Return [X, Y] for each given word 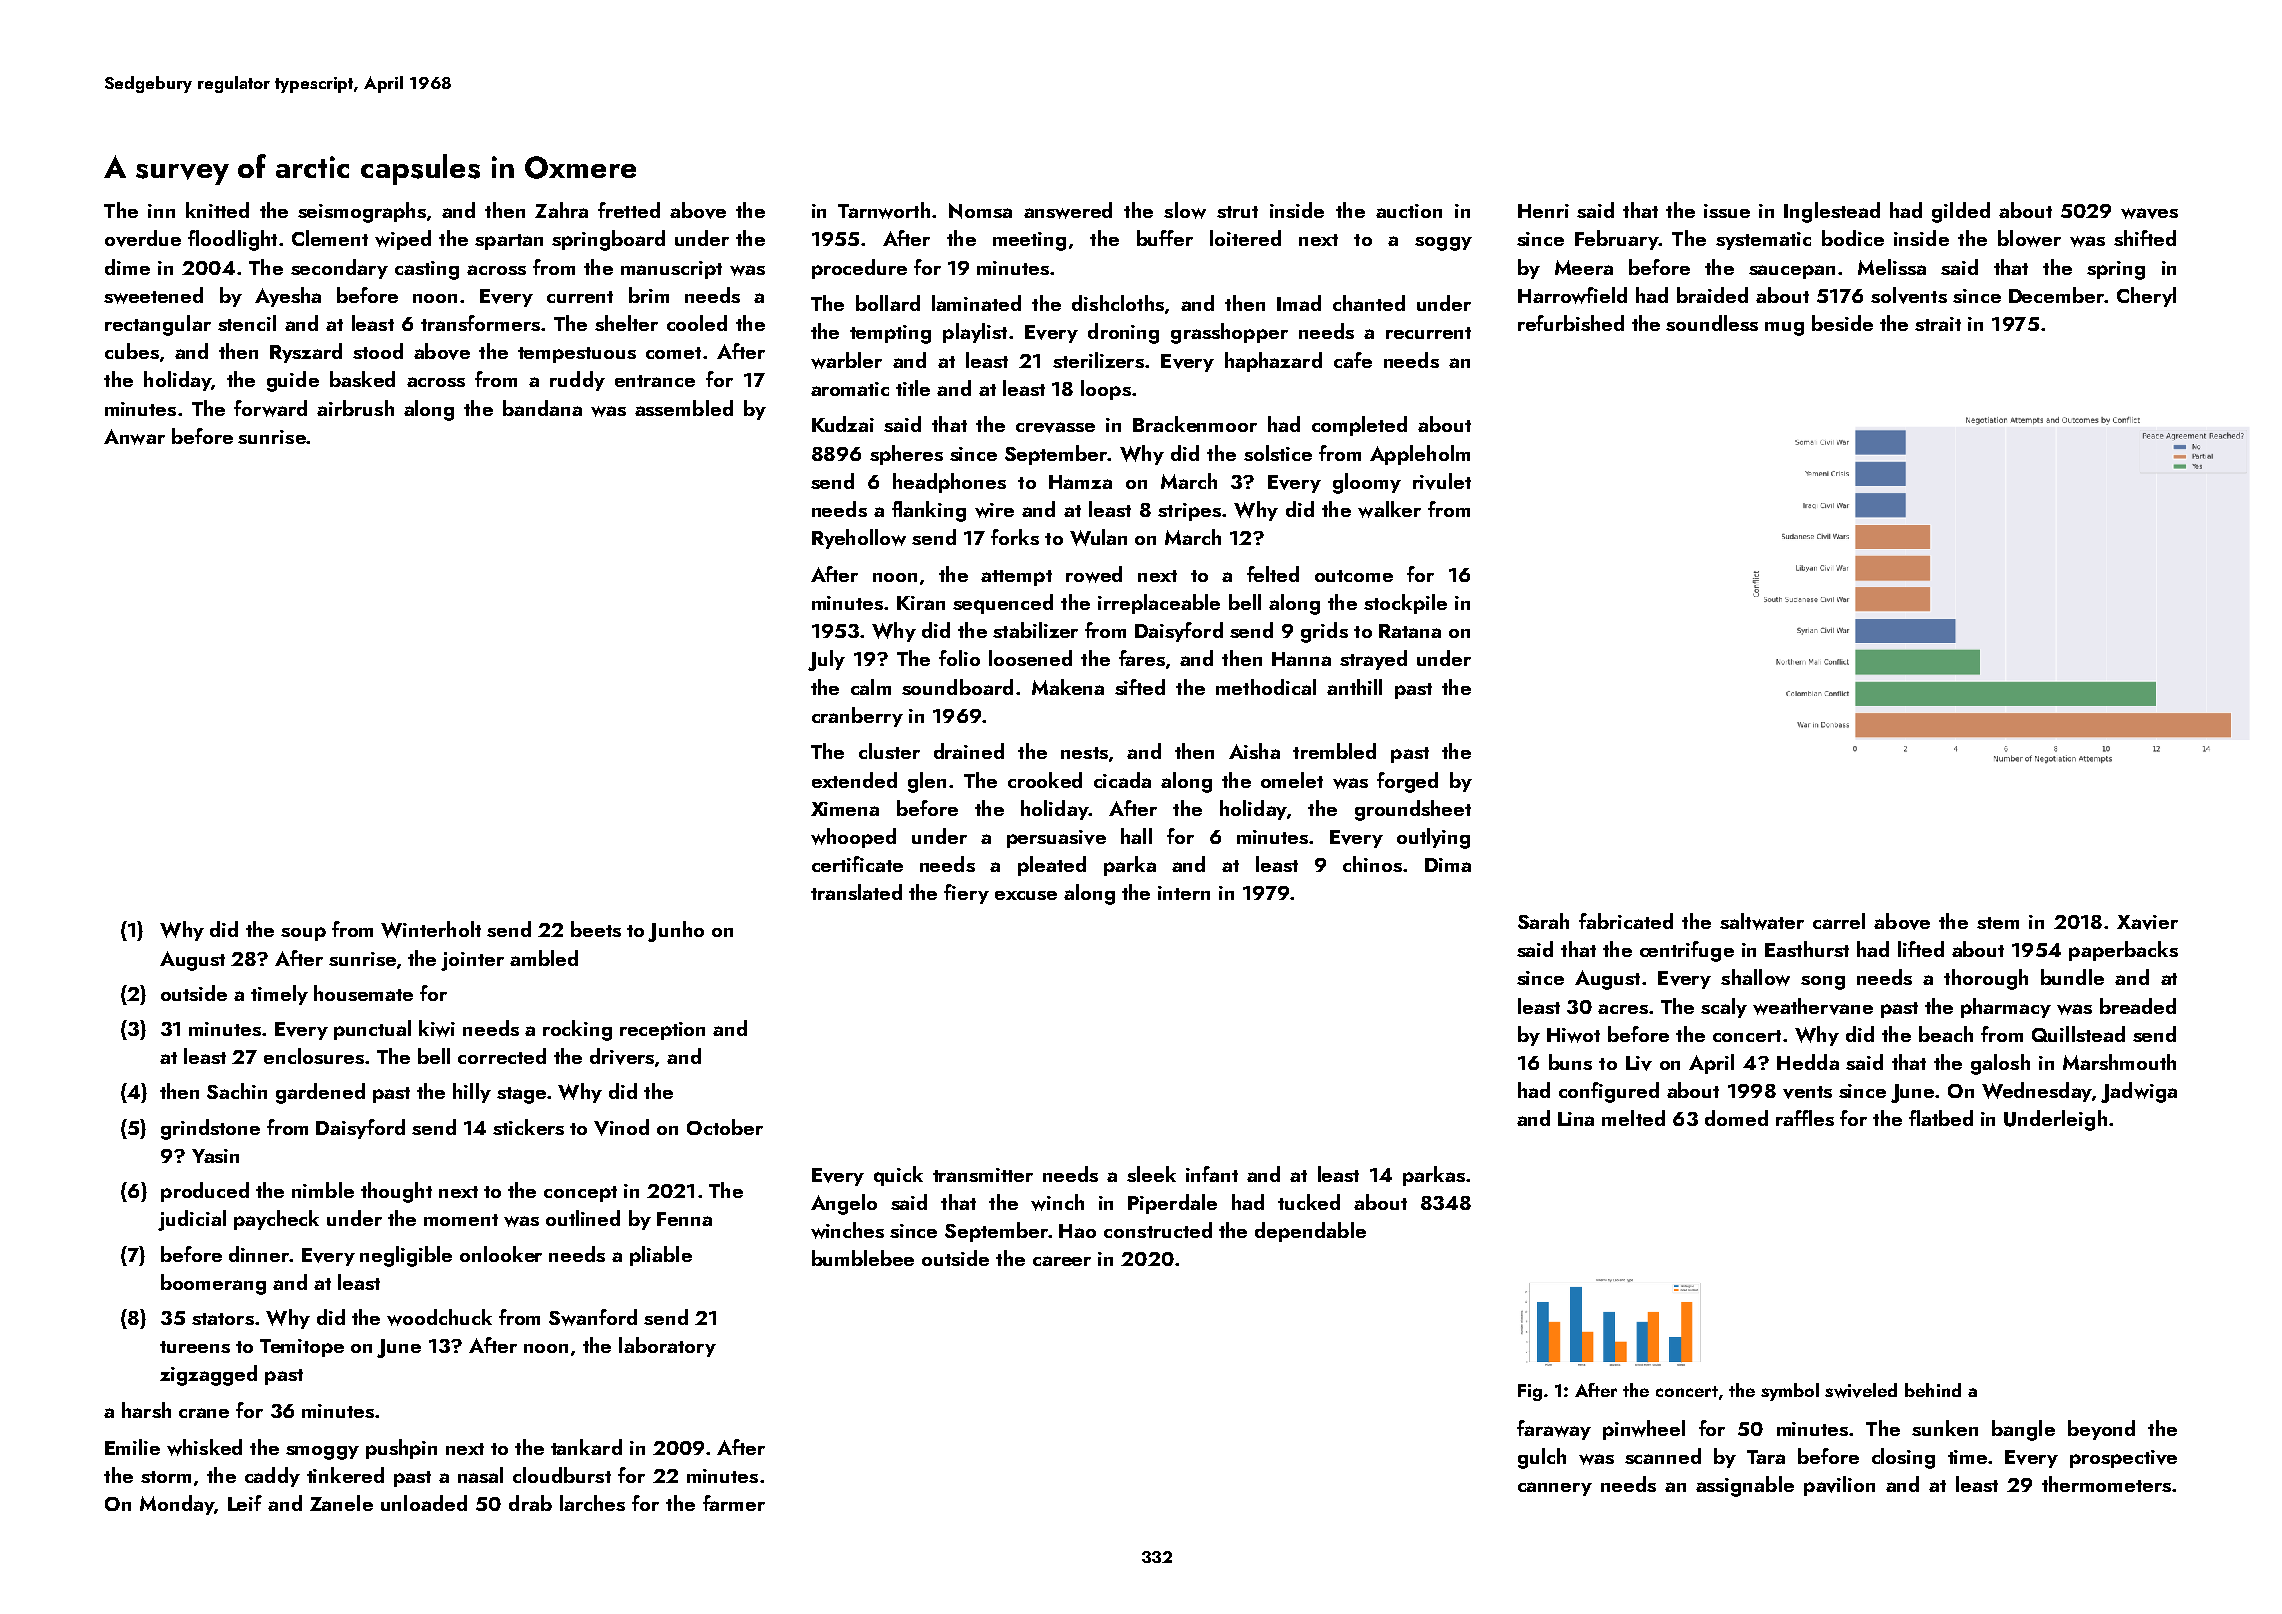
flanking [929, 511]
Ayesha [288, 297]
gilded [1961, 212]
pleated [1052, 866]
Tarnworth [884, 210]
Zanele [341, 1503]
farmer [734, 1503]
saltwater [1762, 921]
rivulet [1442, 481]
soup [303, 934]
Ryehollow [859, 539]
